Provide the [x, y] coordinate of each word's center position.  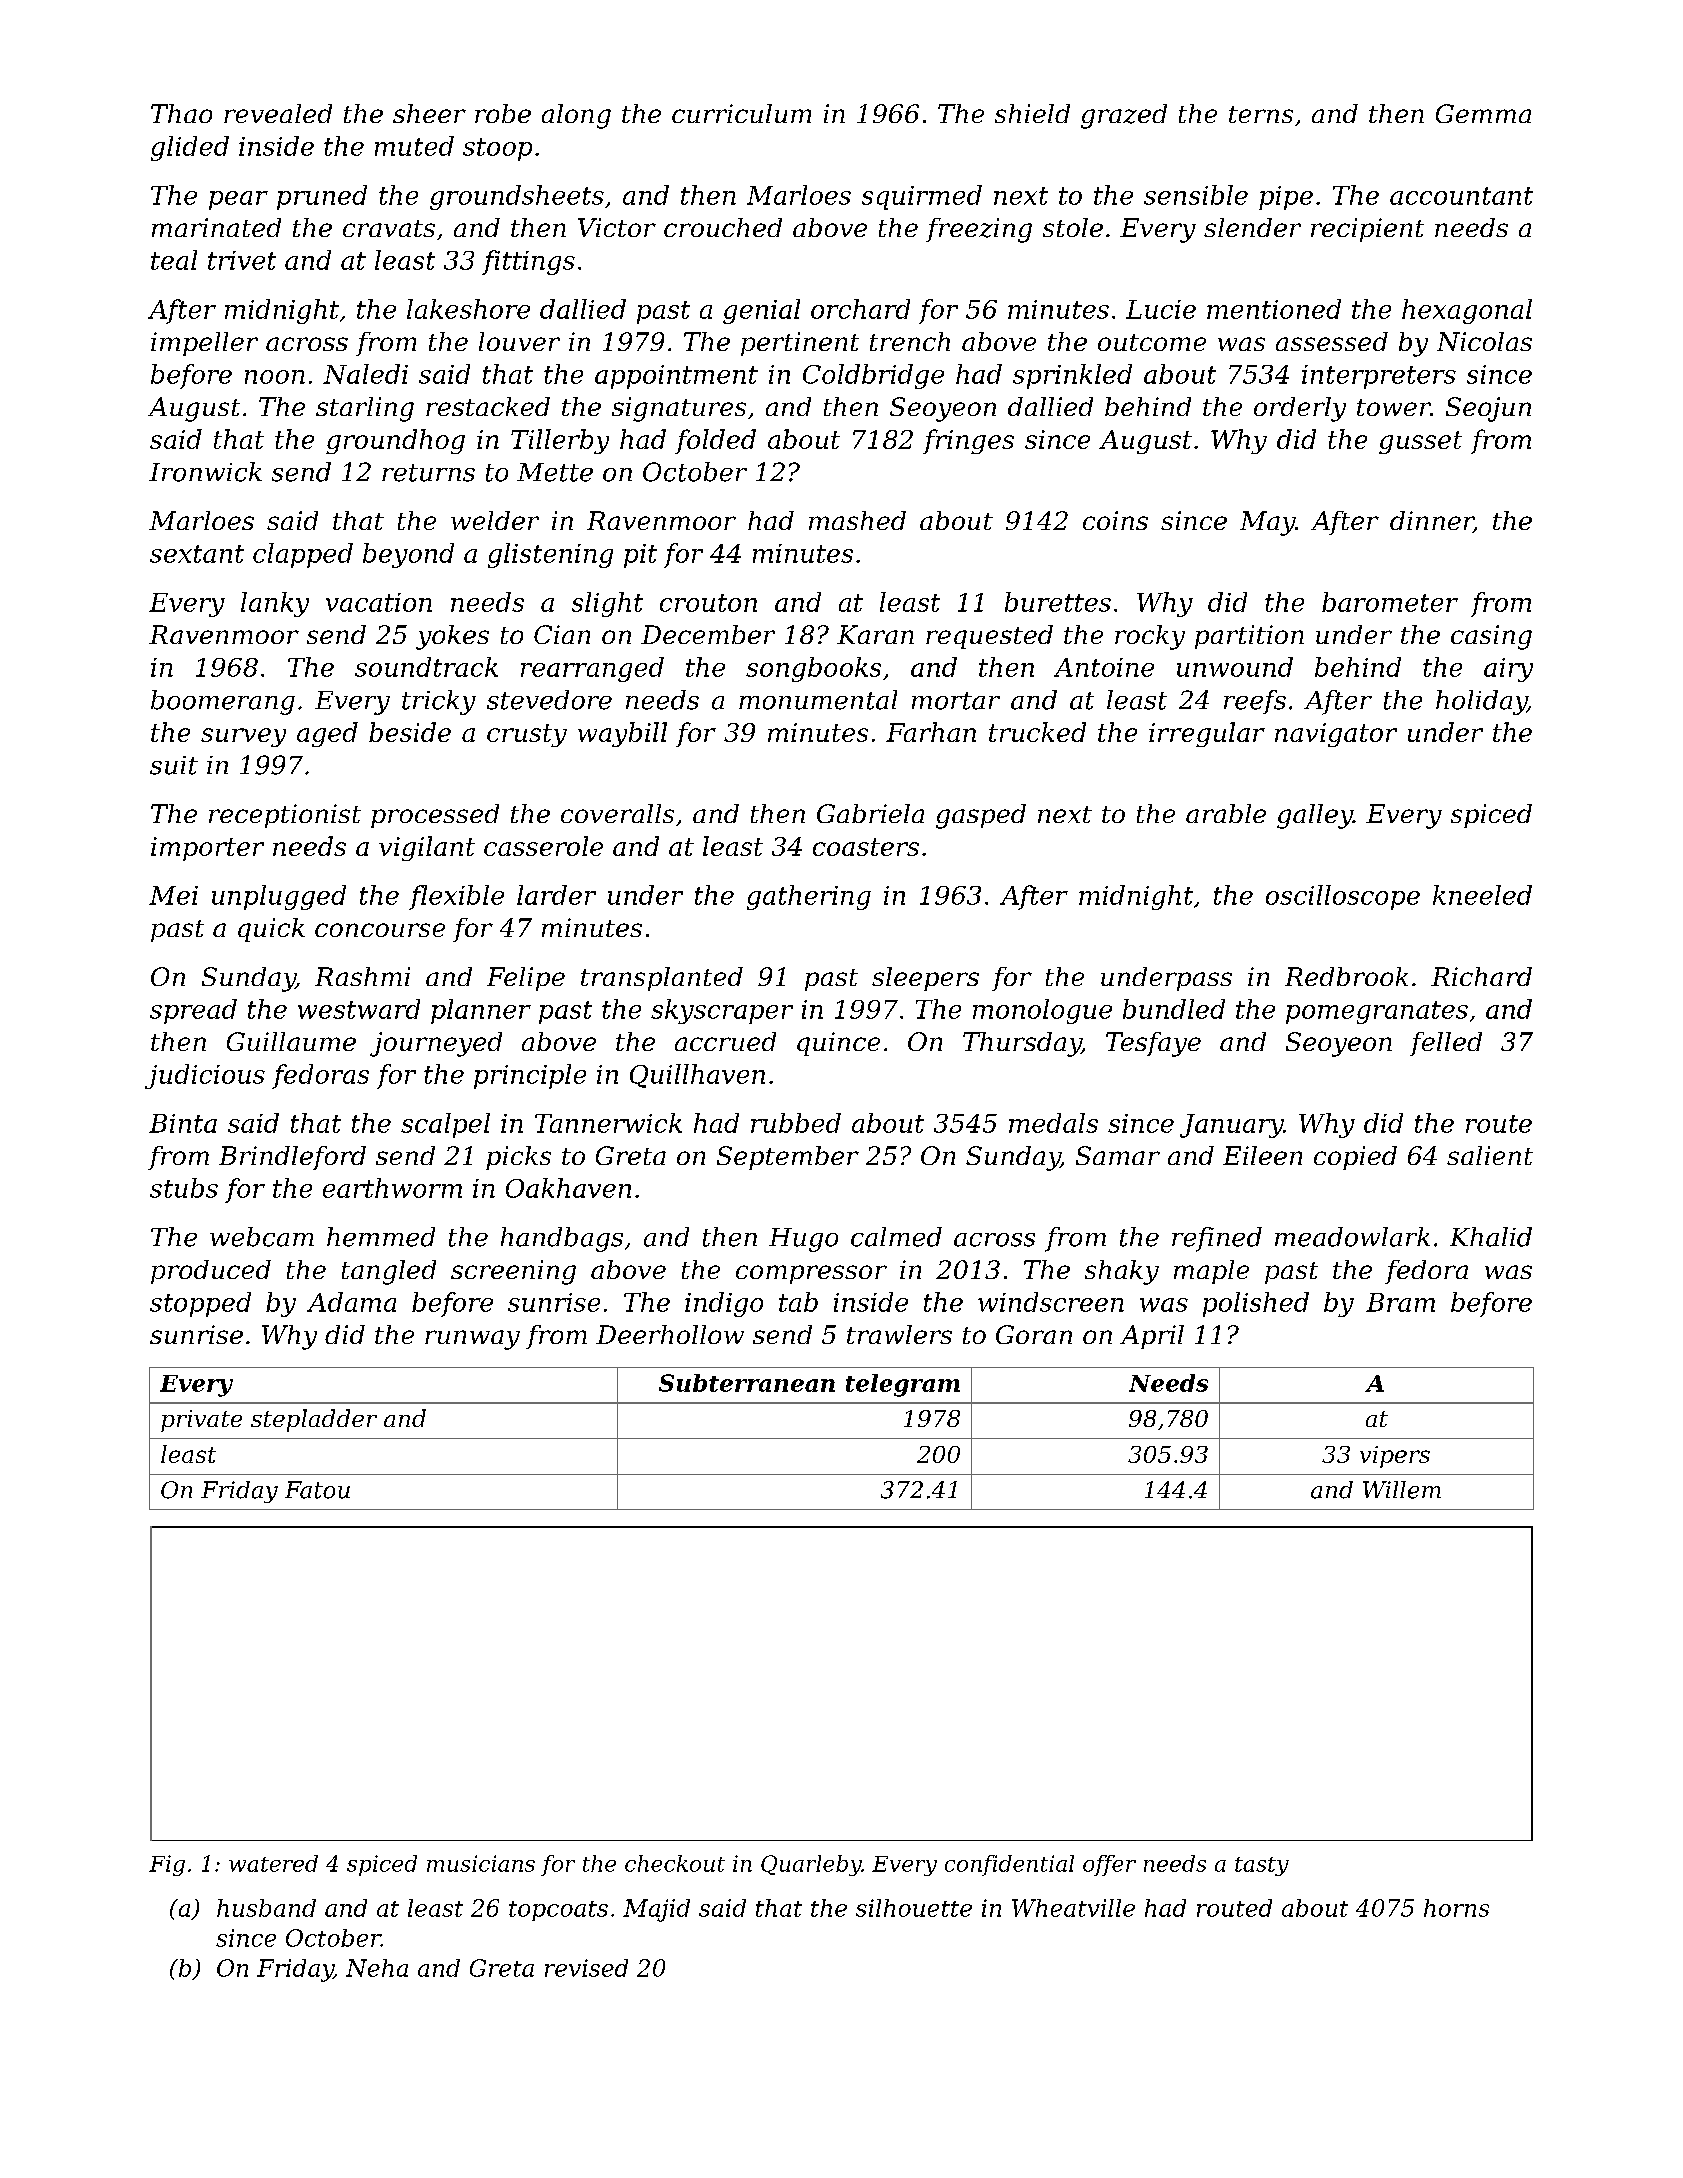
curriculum [741, 113]
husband [266, 1908]
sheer [429, 113]
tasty [1262, 1866]
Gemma [1483, 113]
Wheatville [1073, 1908]
